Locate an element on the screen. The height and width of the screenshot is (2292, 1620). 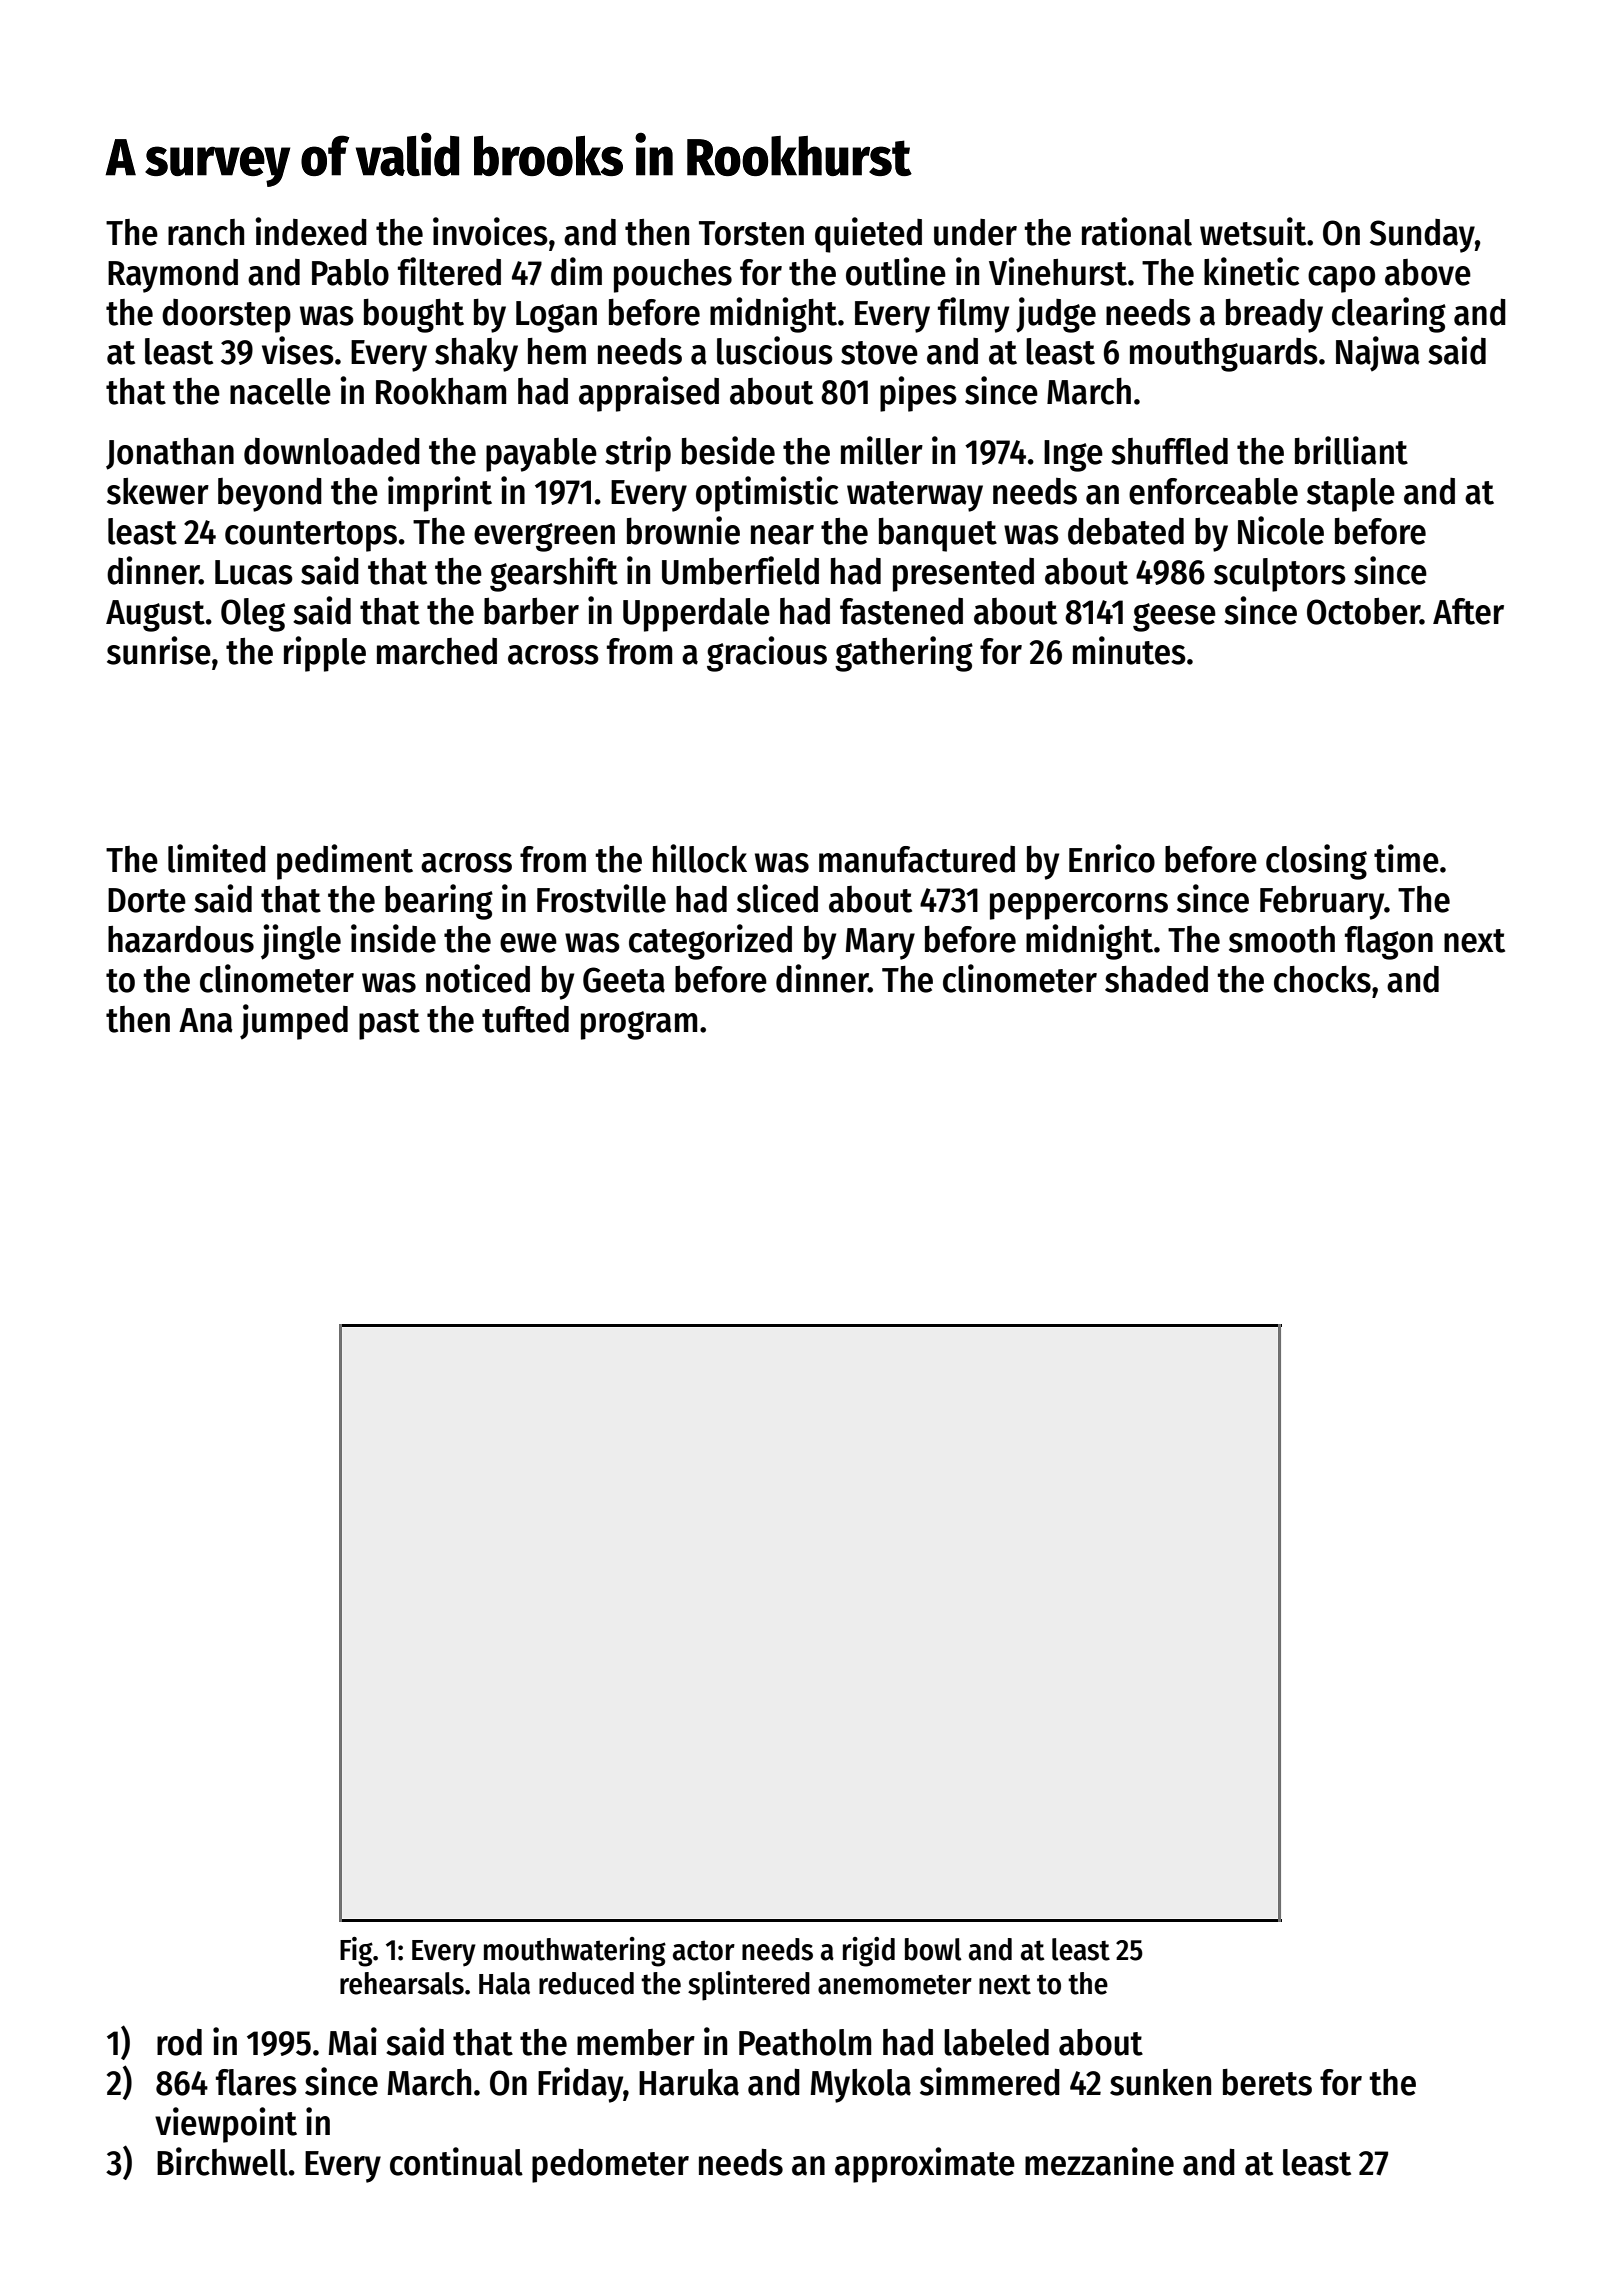
program is located at coordinates (639, 1025).
